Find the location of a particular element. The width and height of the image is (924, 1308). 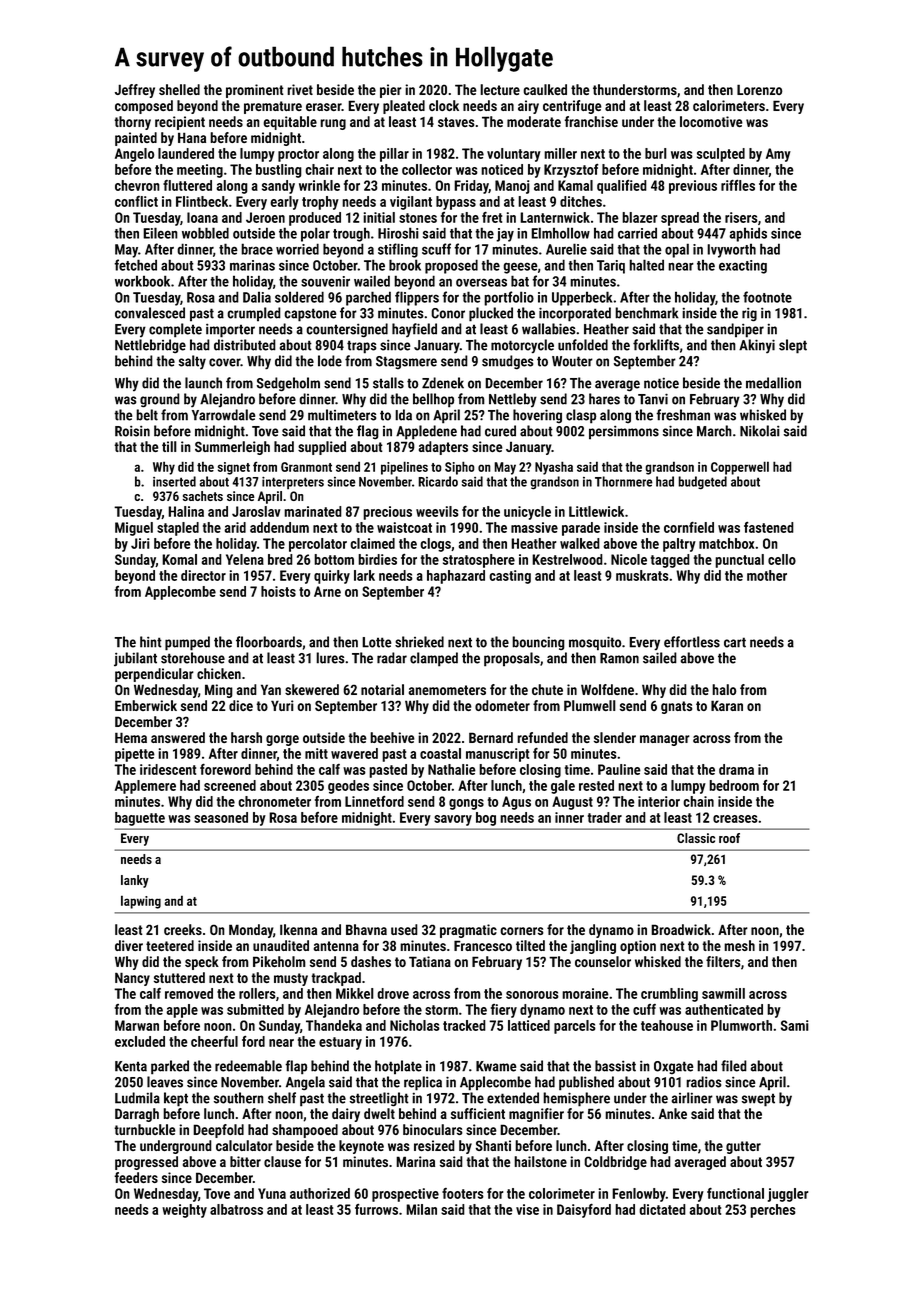

swept is located at coordinates (758, 1100).
